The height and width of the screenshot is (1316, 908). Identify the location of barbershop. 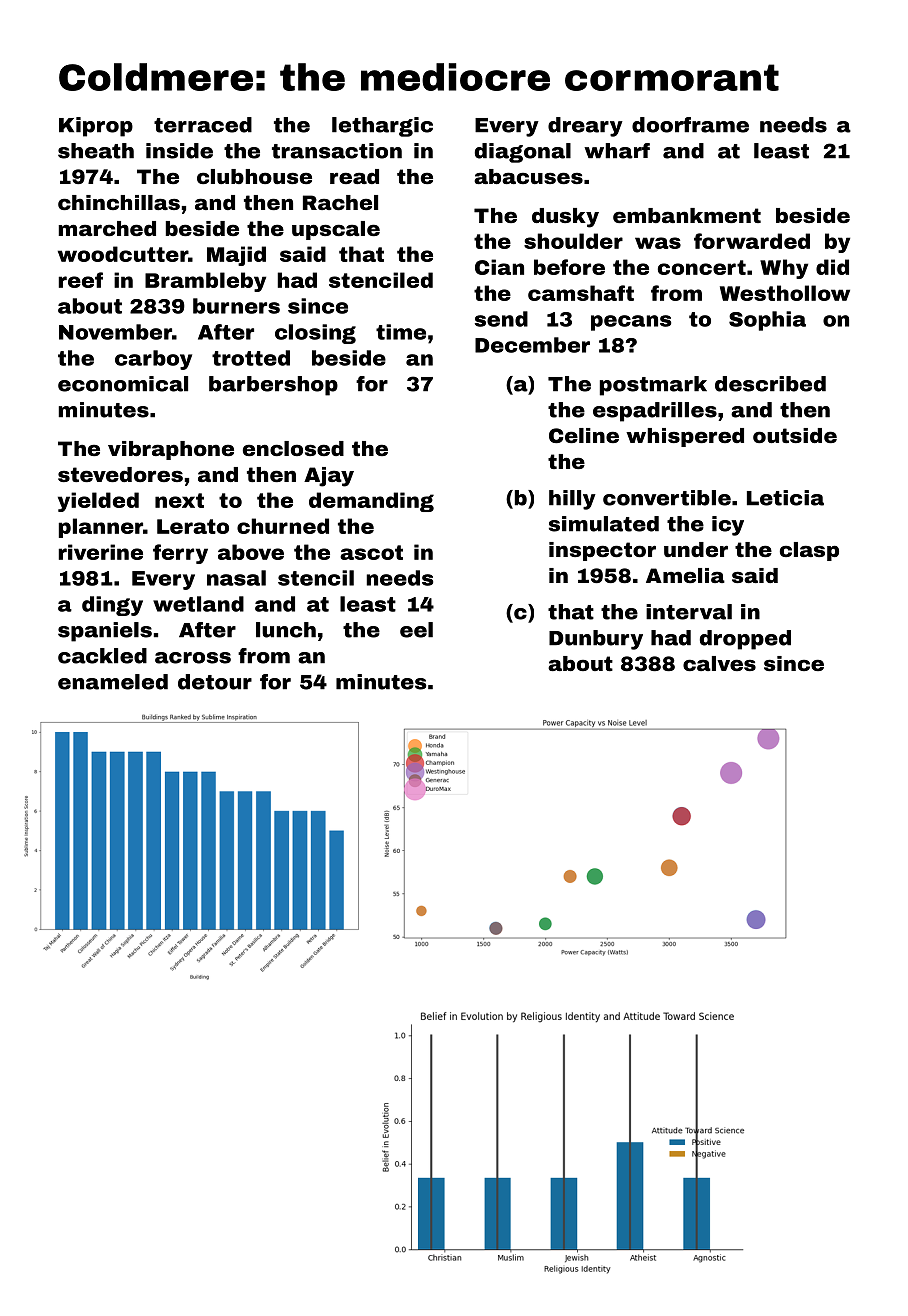
(273, 386).
